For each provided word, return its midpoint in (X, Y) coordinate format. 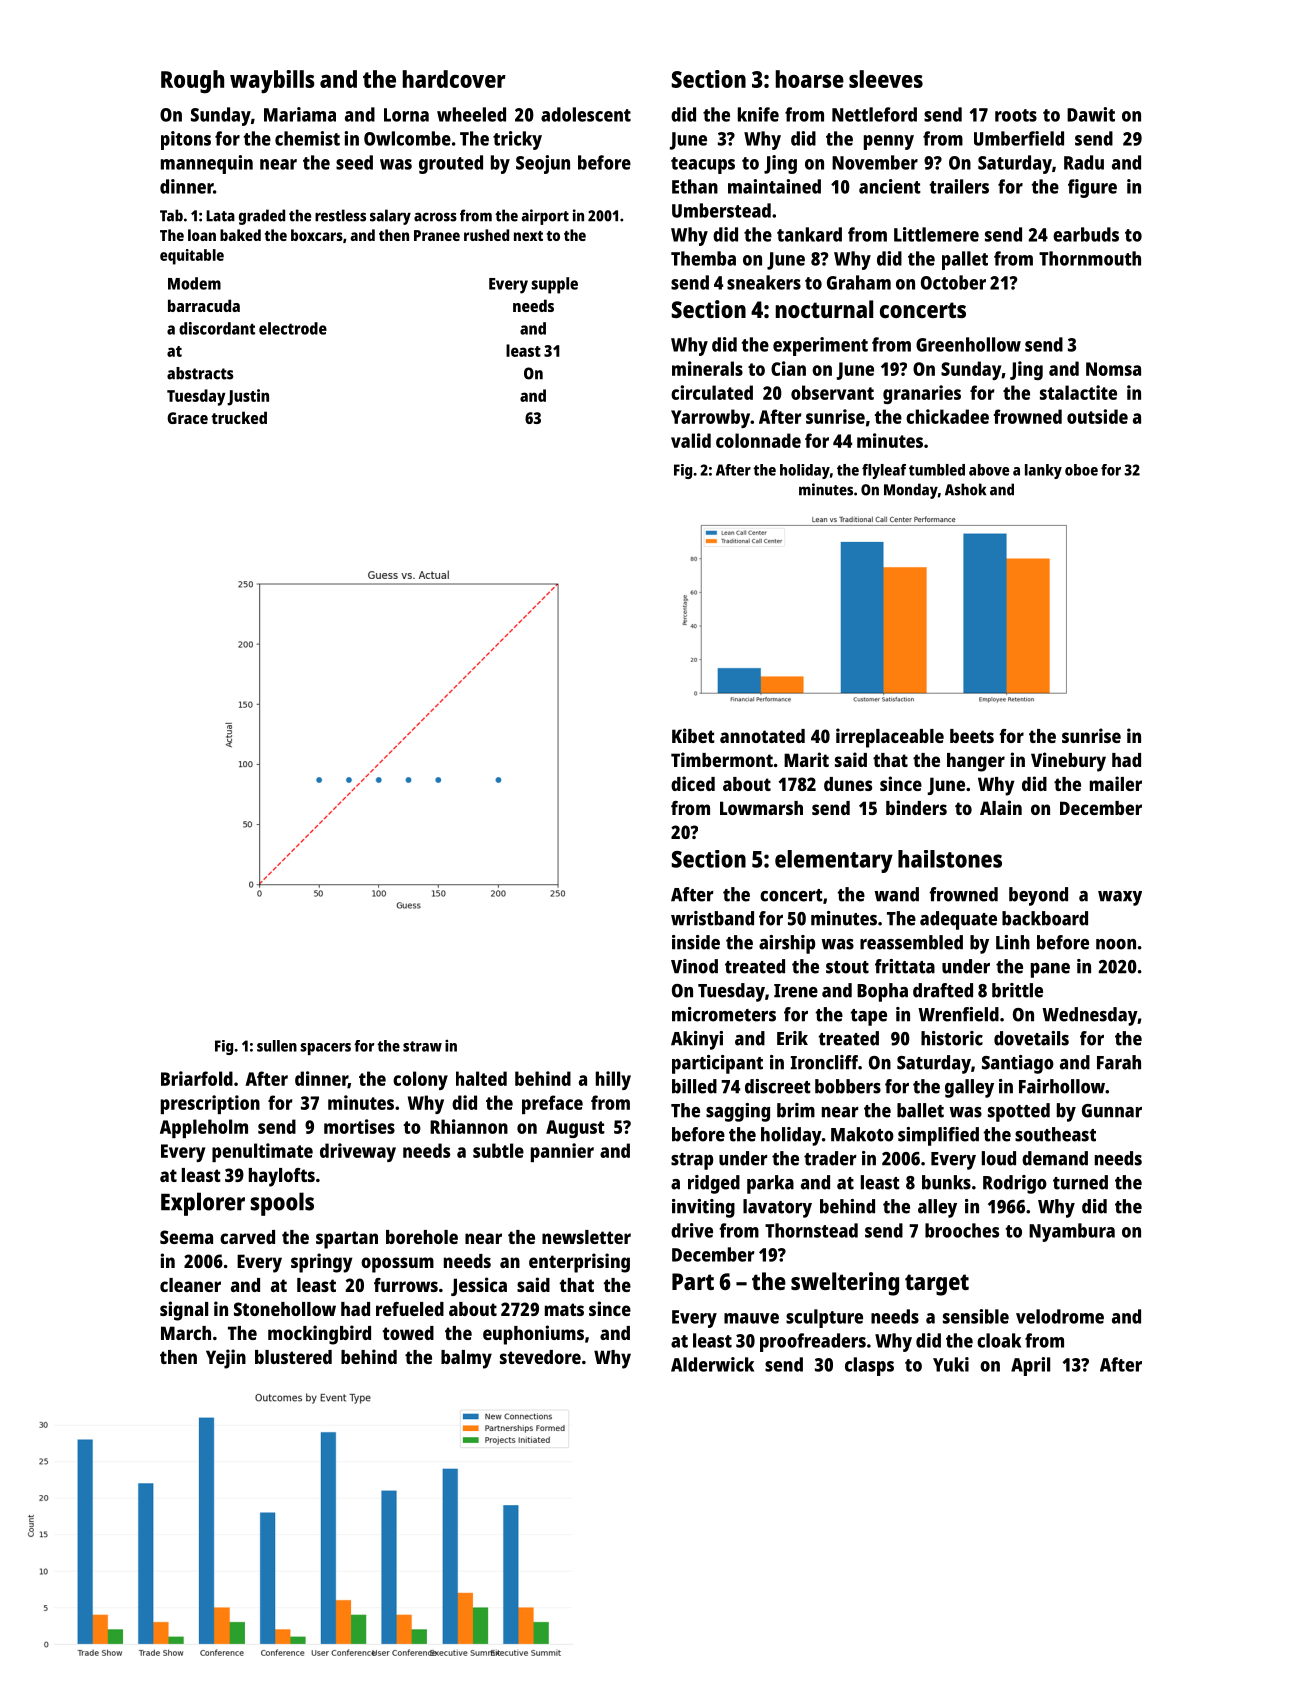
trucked (239, 417)
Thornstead (811, 1230)
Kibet (693, 735)
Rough (192, 82)
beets (972, 736)
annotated (762, 736)
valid (691, 440)
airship (787, 944)
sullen (277, 1046)
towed (408, 1333)
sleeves (886, 79)
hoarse (810, 79)
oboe (1081, 470)
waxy (1120, 898)
